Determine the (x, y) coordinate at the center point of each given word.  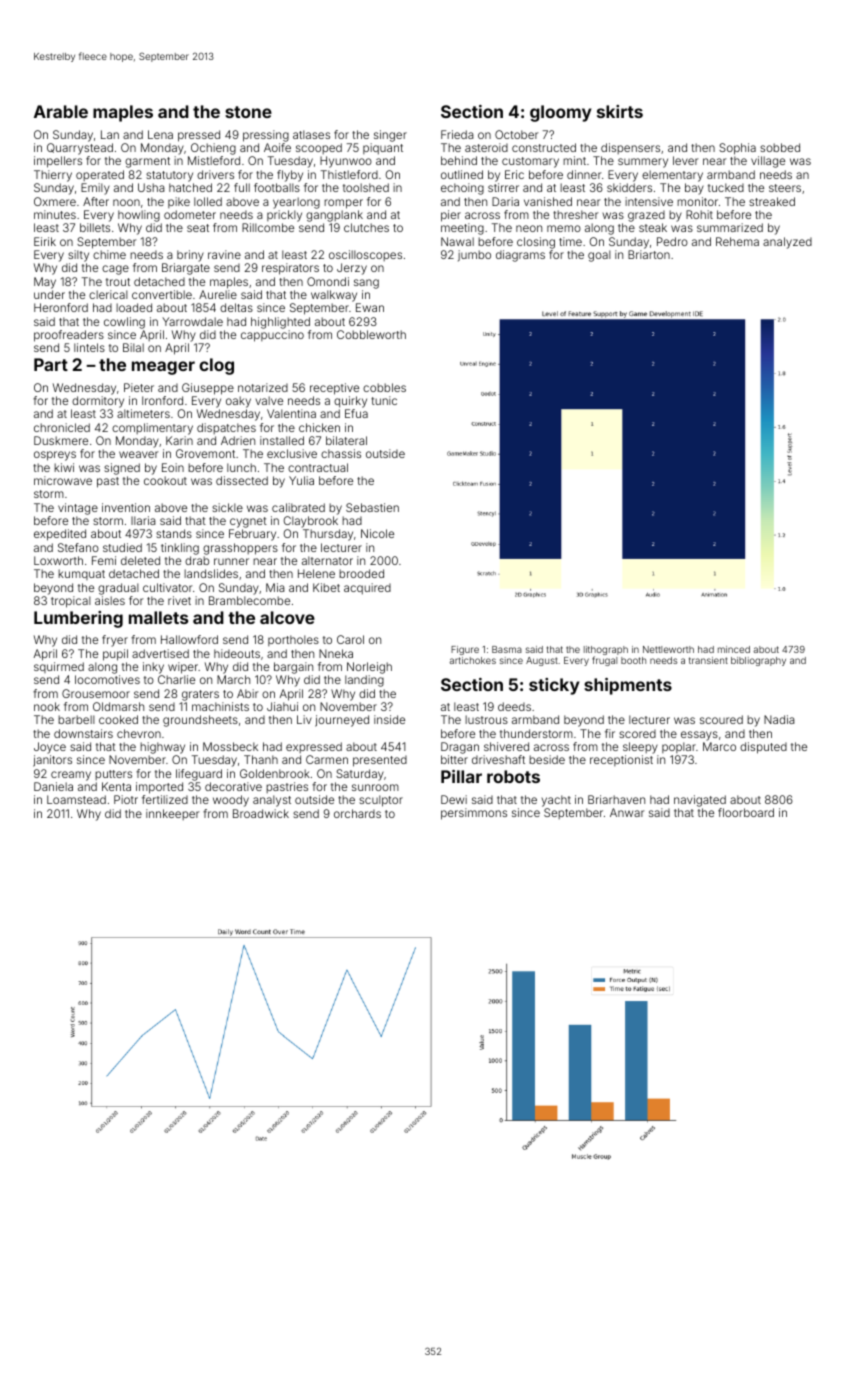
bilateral (346, 440)
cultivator (167, 587)
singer (390, 136)
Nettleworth (668, 649)
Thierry (53, 176)
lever (685, 160)
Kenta (116, 786)
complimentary (152, 429)
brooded (361, 573)
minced (734, 649)
